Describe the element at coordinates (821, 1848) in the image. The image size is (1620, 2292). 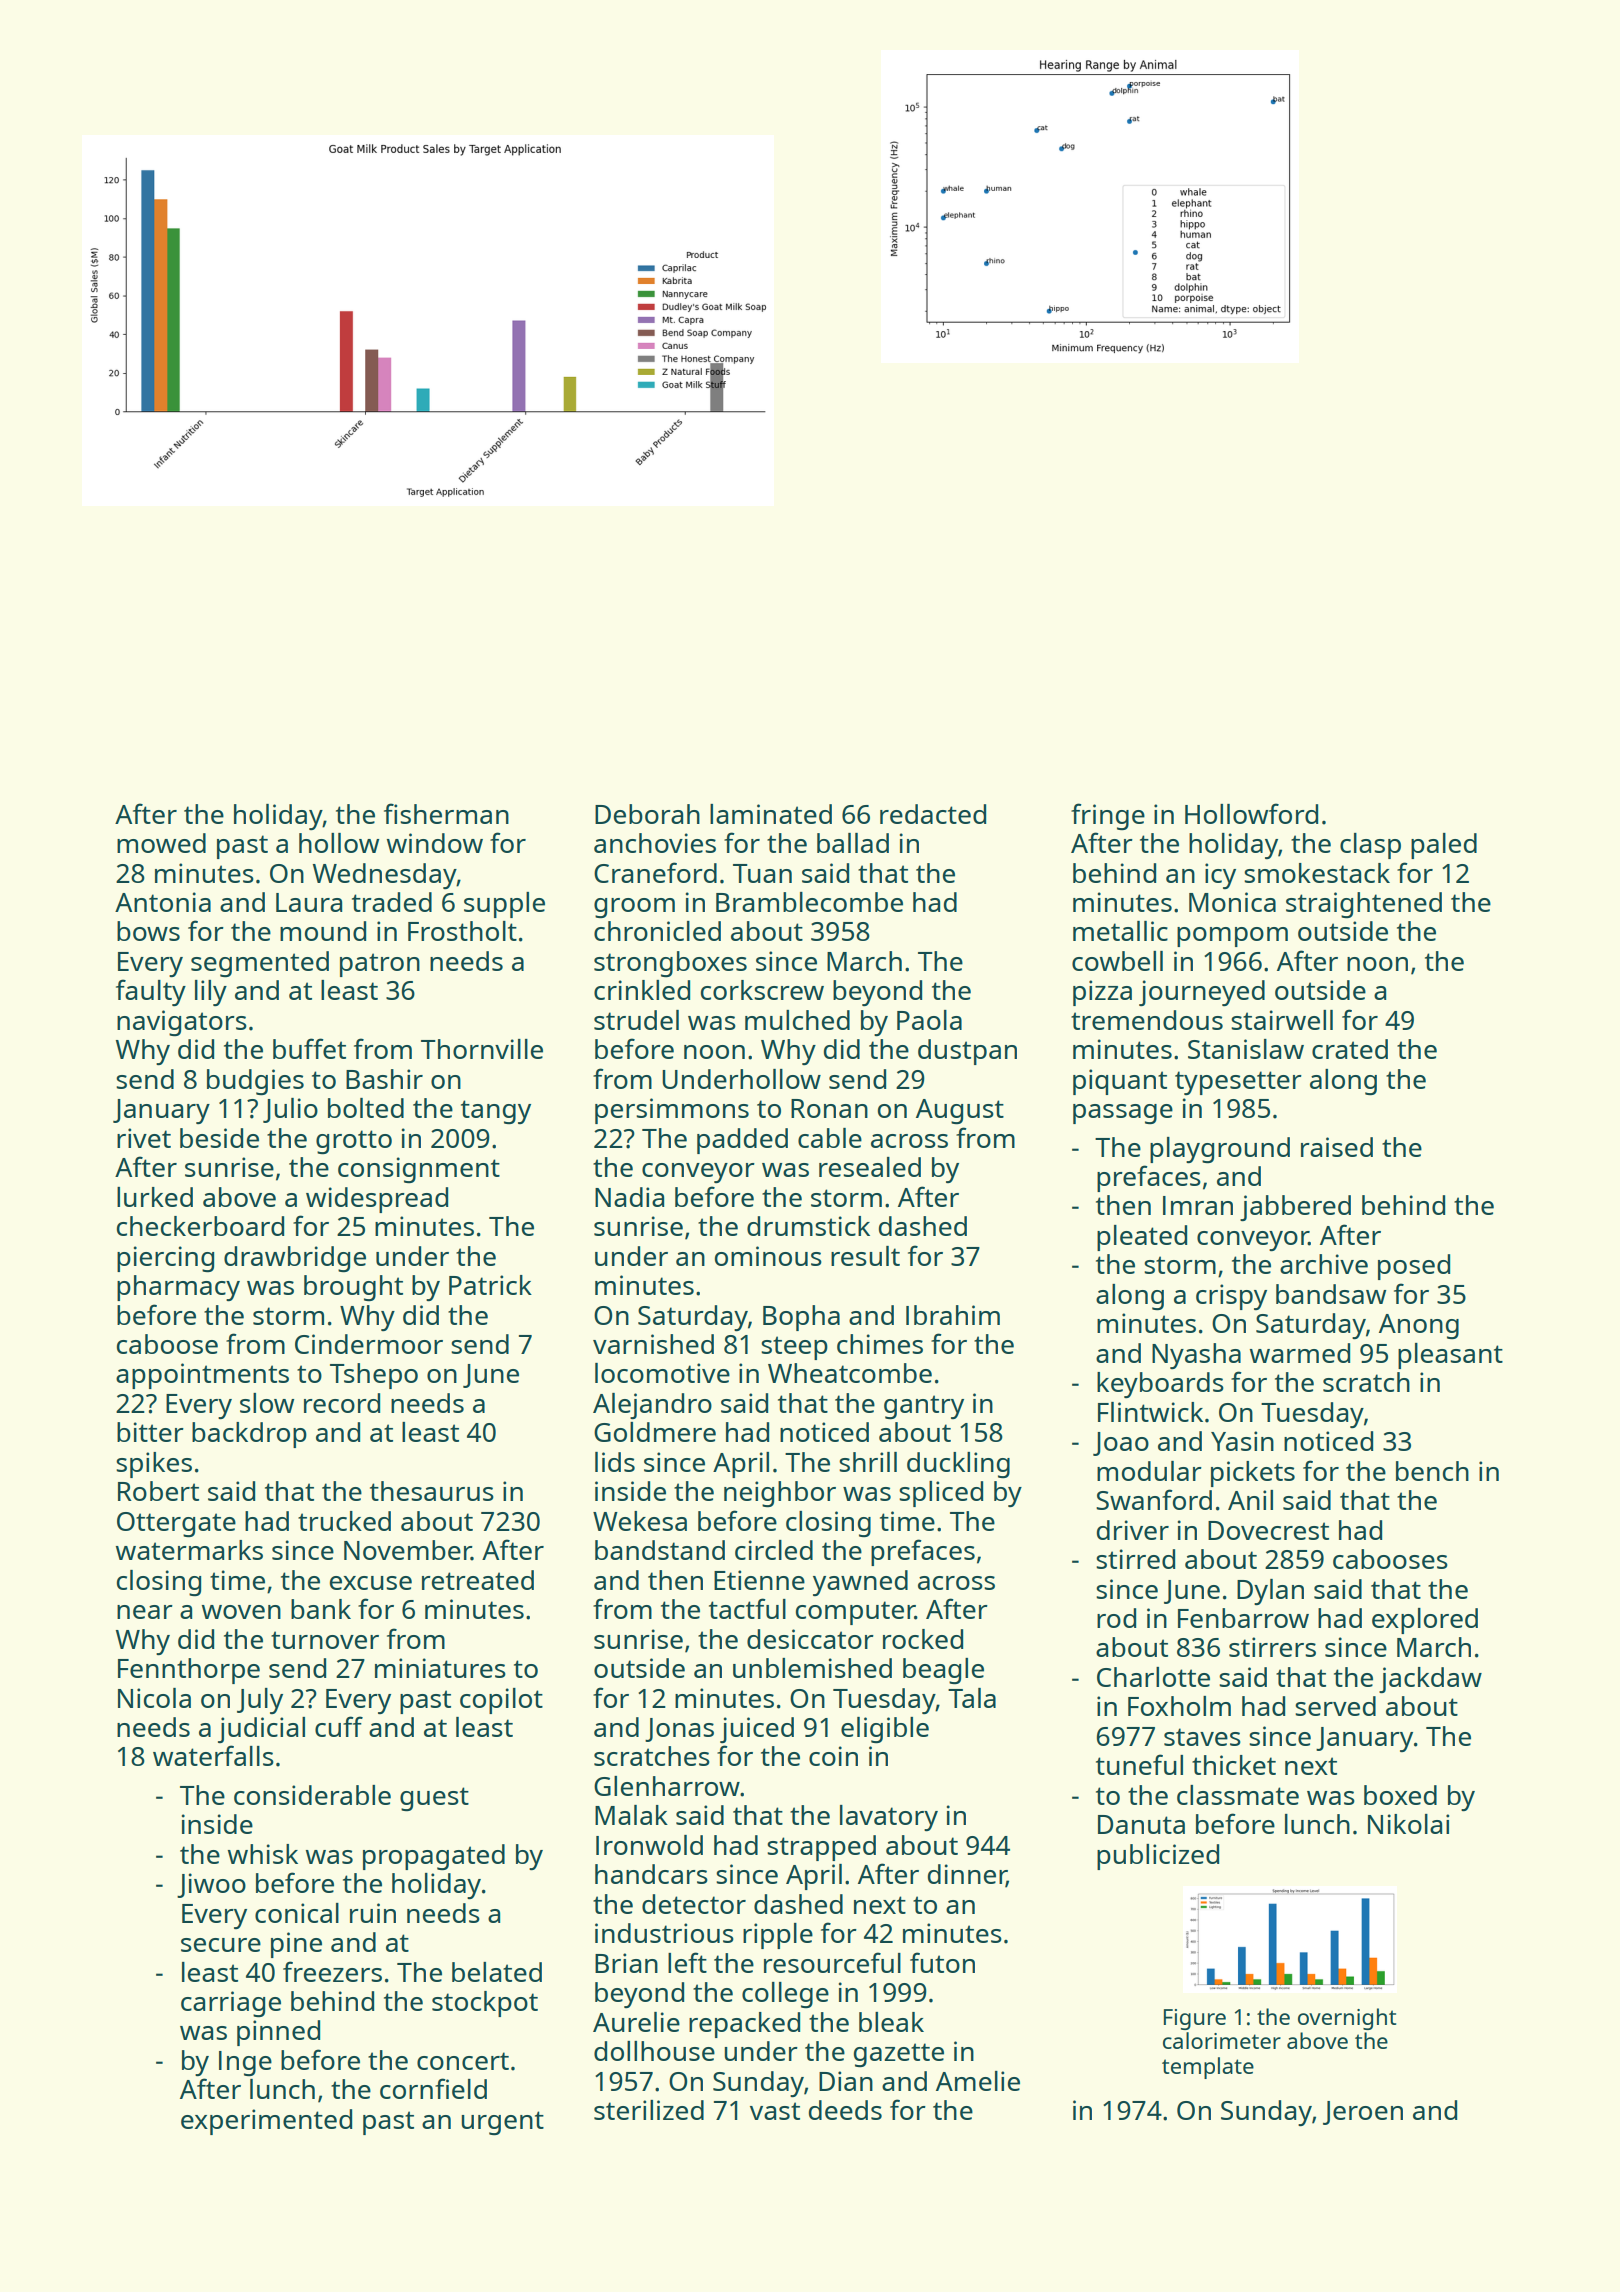
I see `strapped` at that location.
